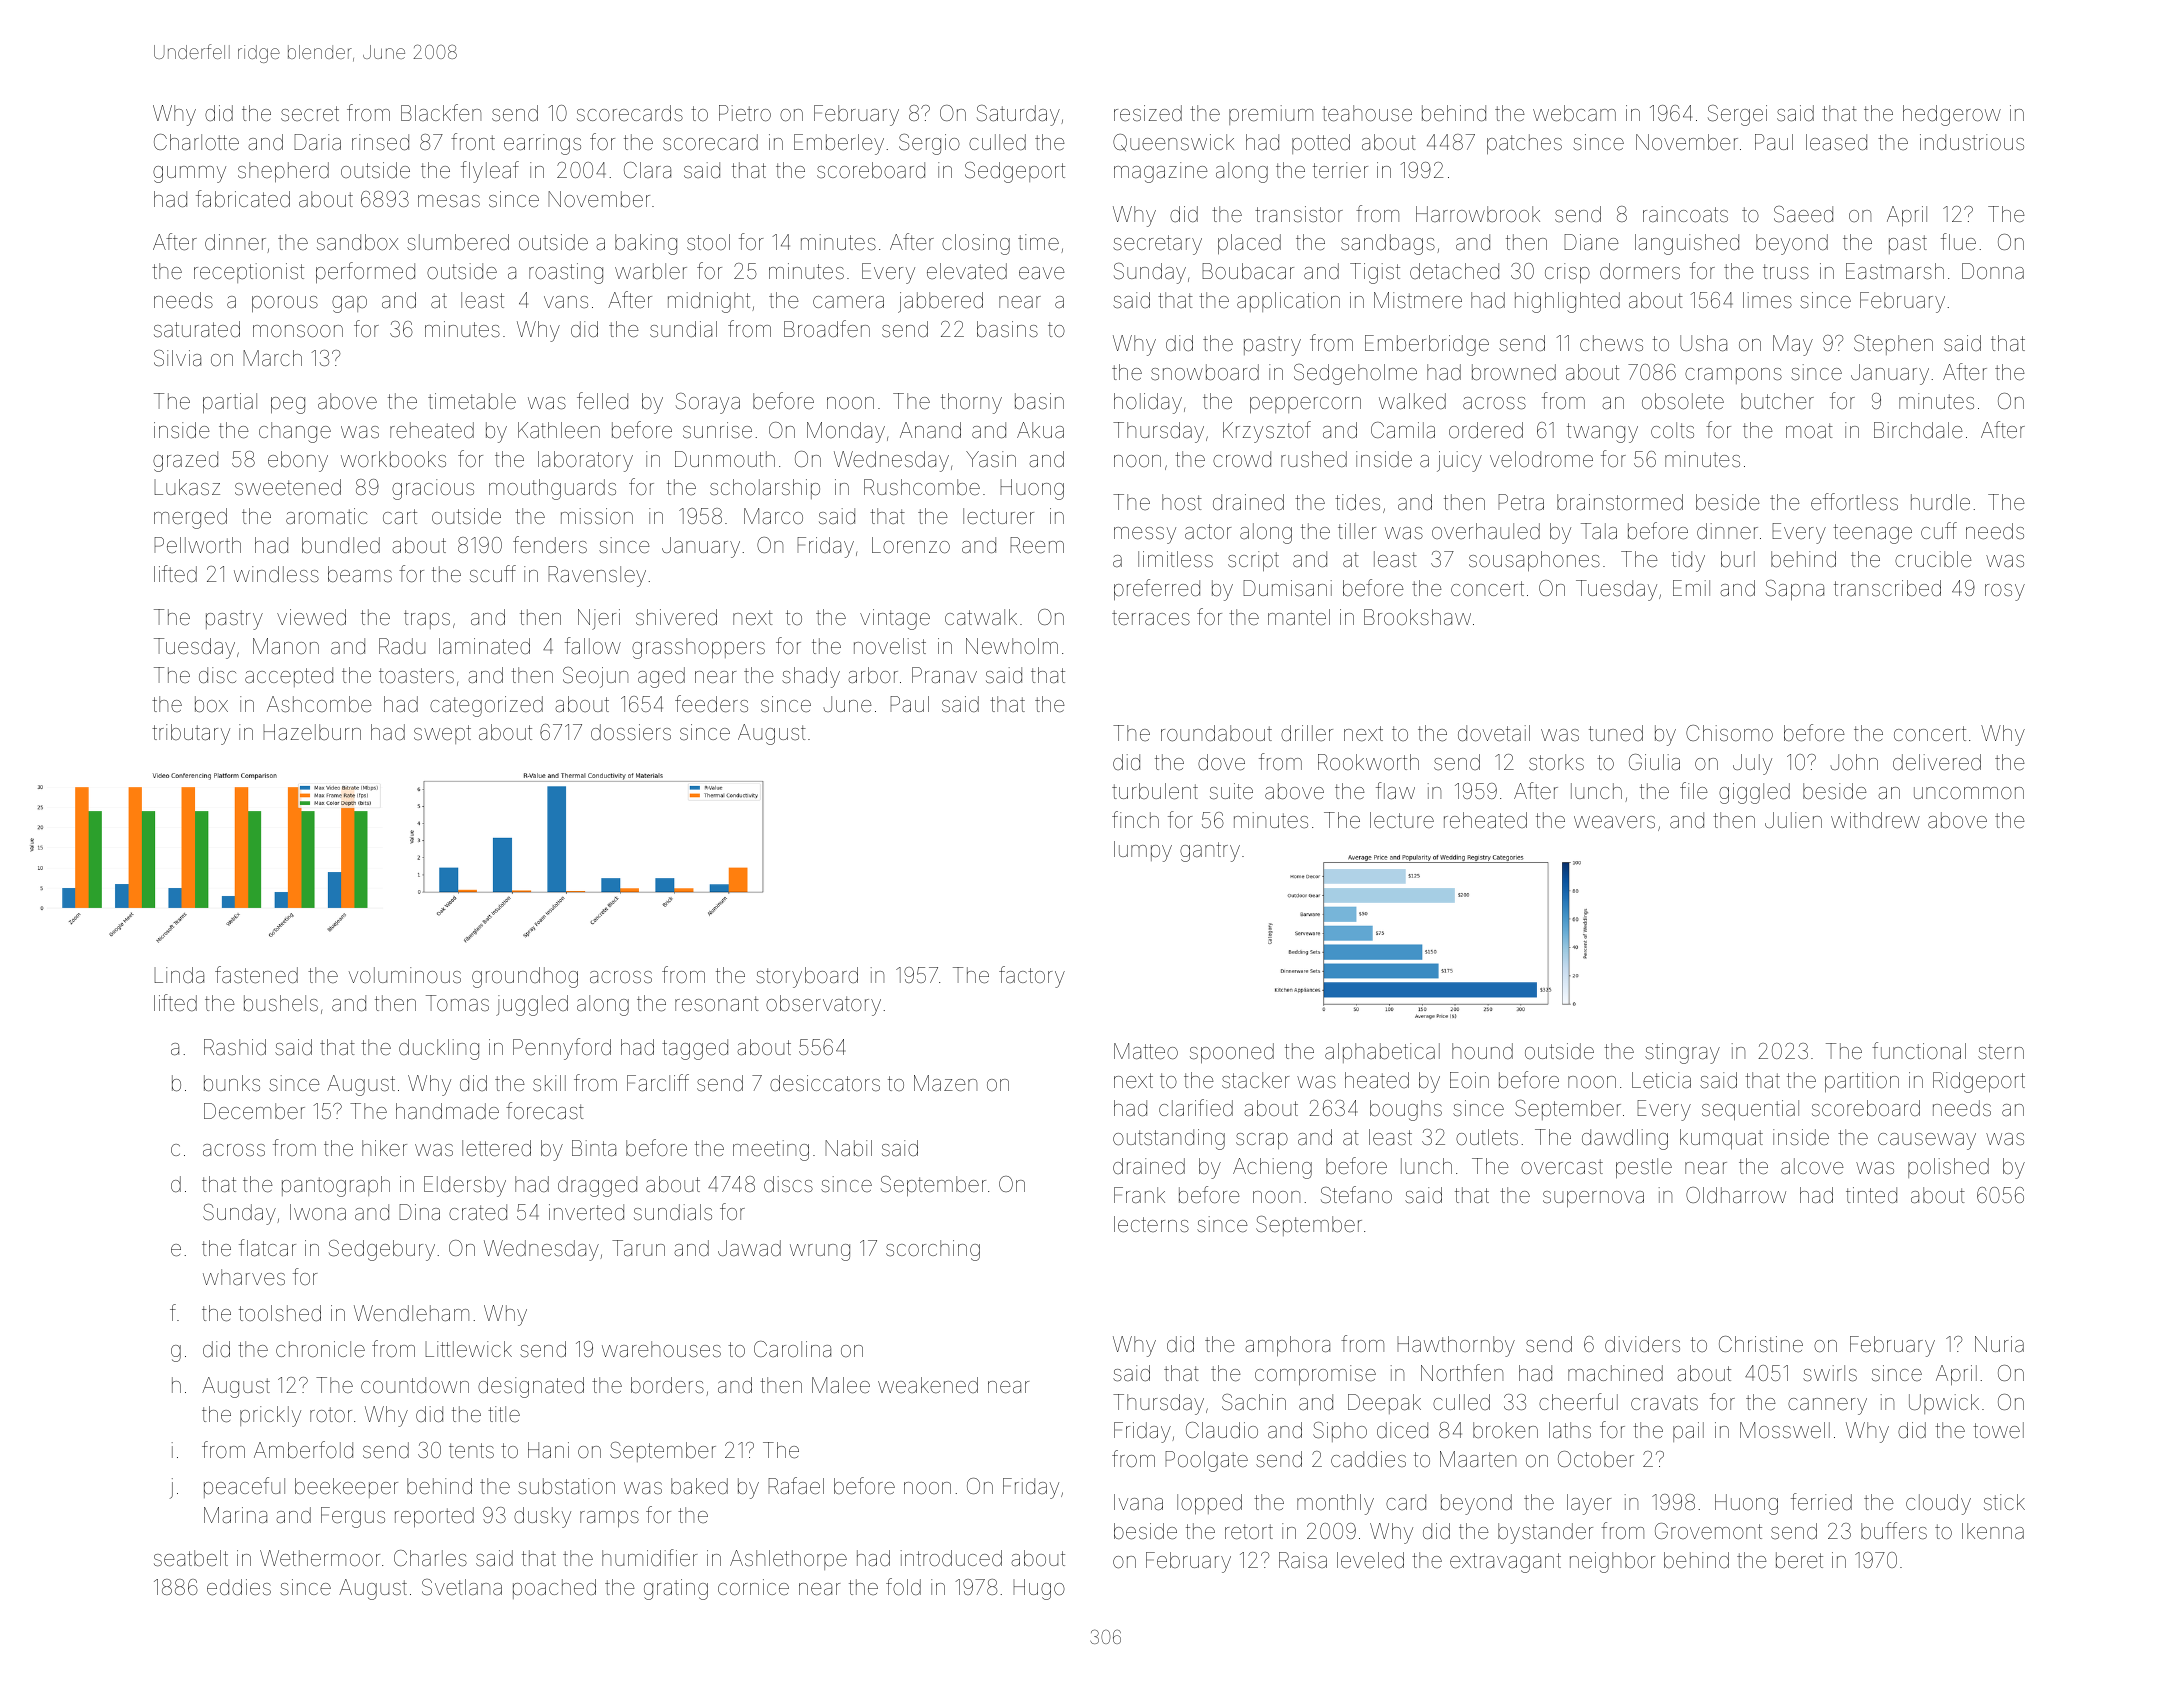 This screenshot has height=1683, width=2178. Describe the element at coordinates (244, 1277) in the screenshot. I see `wharves` at that location.
